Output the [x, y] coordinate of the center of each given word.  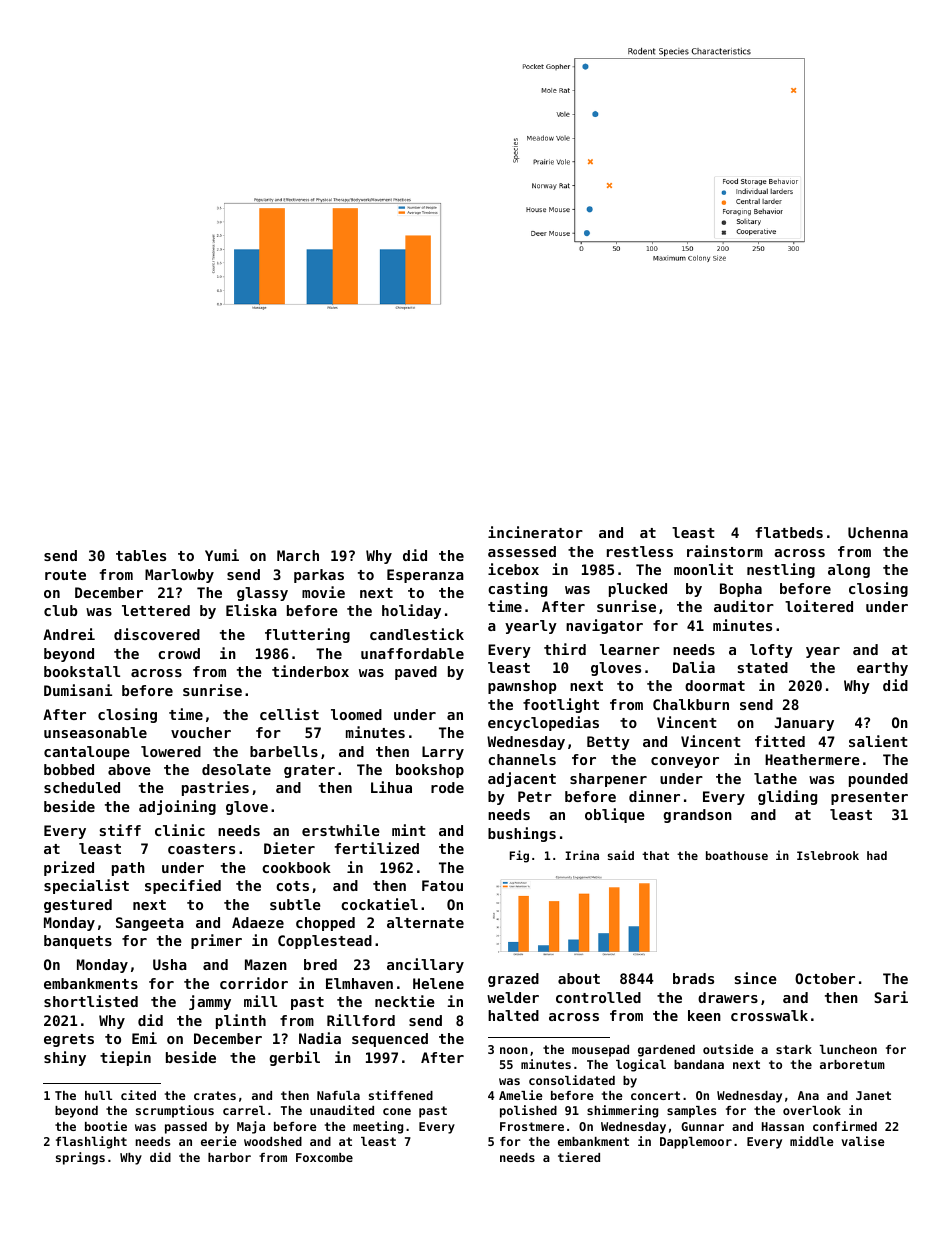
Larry [443, 753]
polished [528, 1111]
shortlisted [91, 1001]
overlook [812, 1110]
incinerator [535, 532]
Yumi [222, 555]
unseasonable [95, 732]
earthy [882, 669]
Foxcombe [324, 1157]
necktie [405, 1001]
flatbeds [789, 532]
